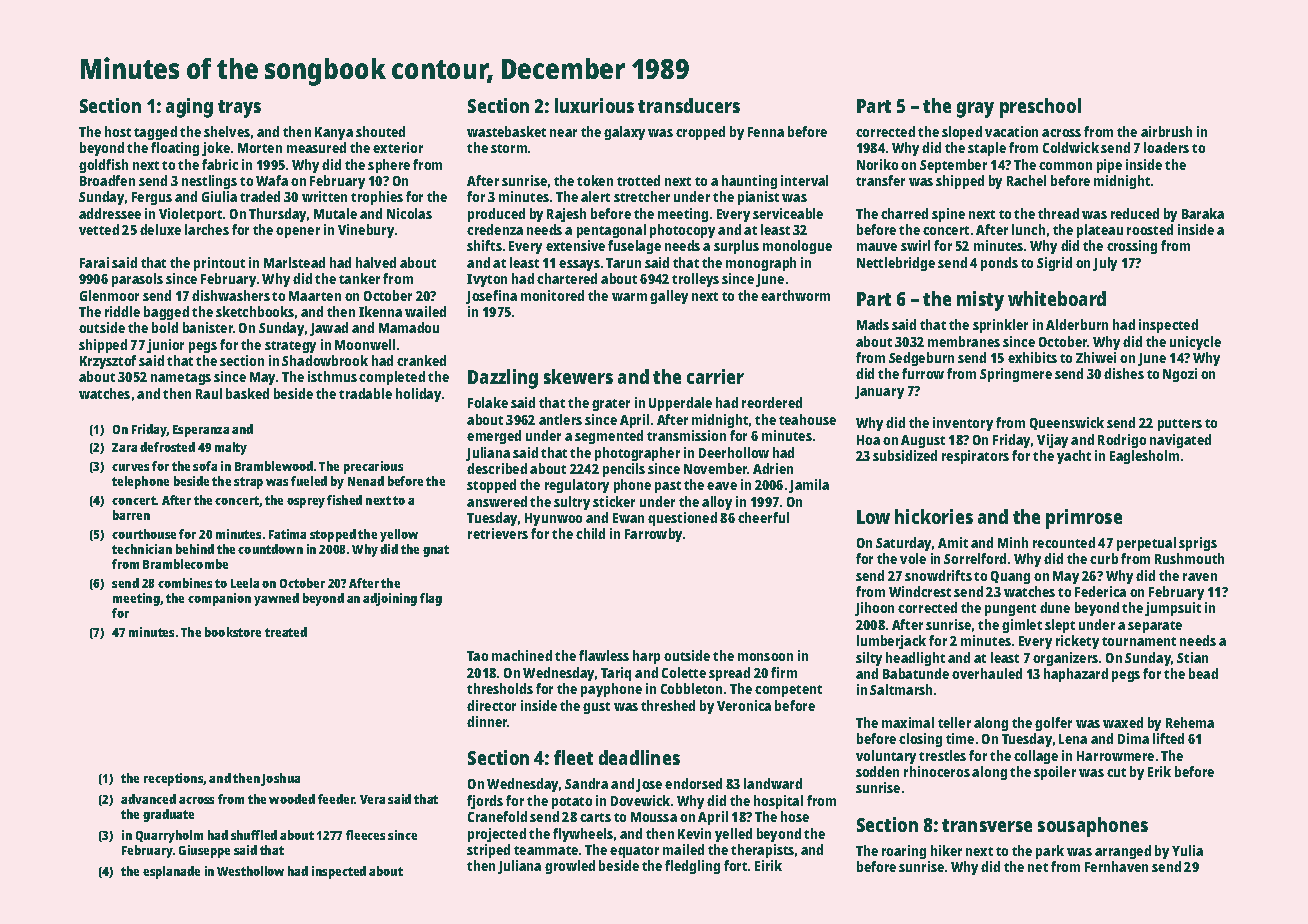  Describe the element at coordinates (695, 280) in the page. I see `trolleys` at that location.
